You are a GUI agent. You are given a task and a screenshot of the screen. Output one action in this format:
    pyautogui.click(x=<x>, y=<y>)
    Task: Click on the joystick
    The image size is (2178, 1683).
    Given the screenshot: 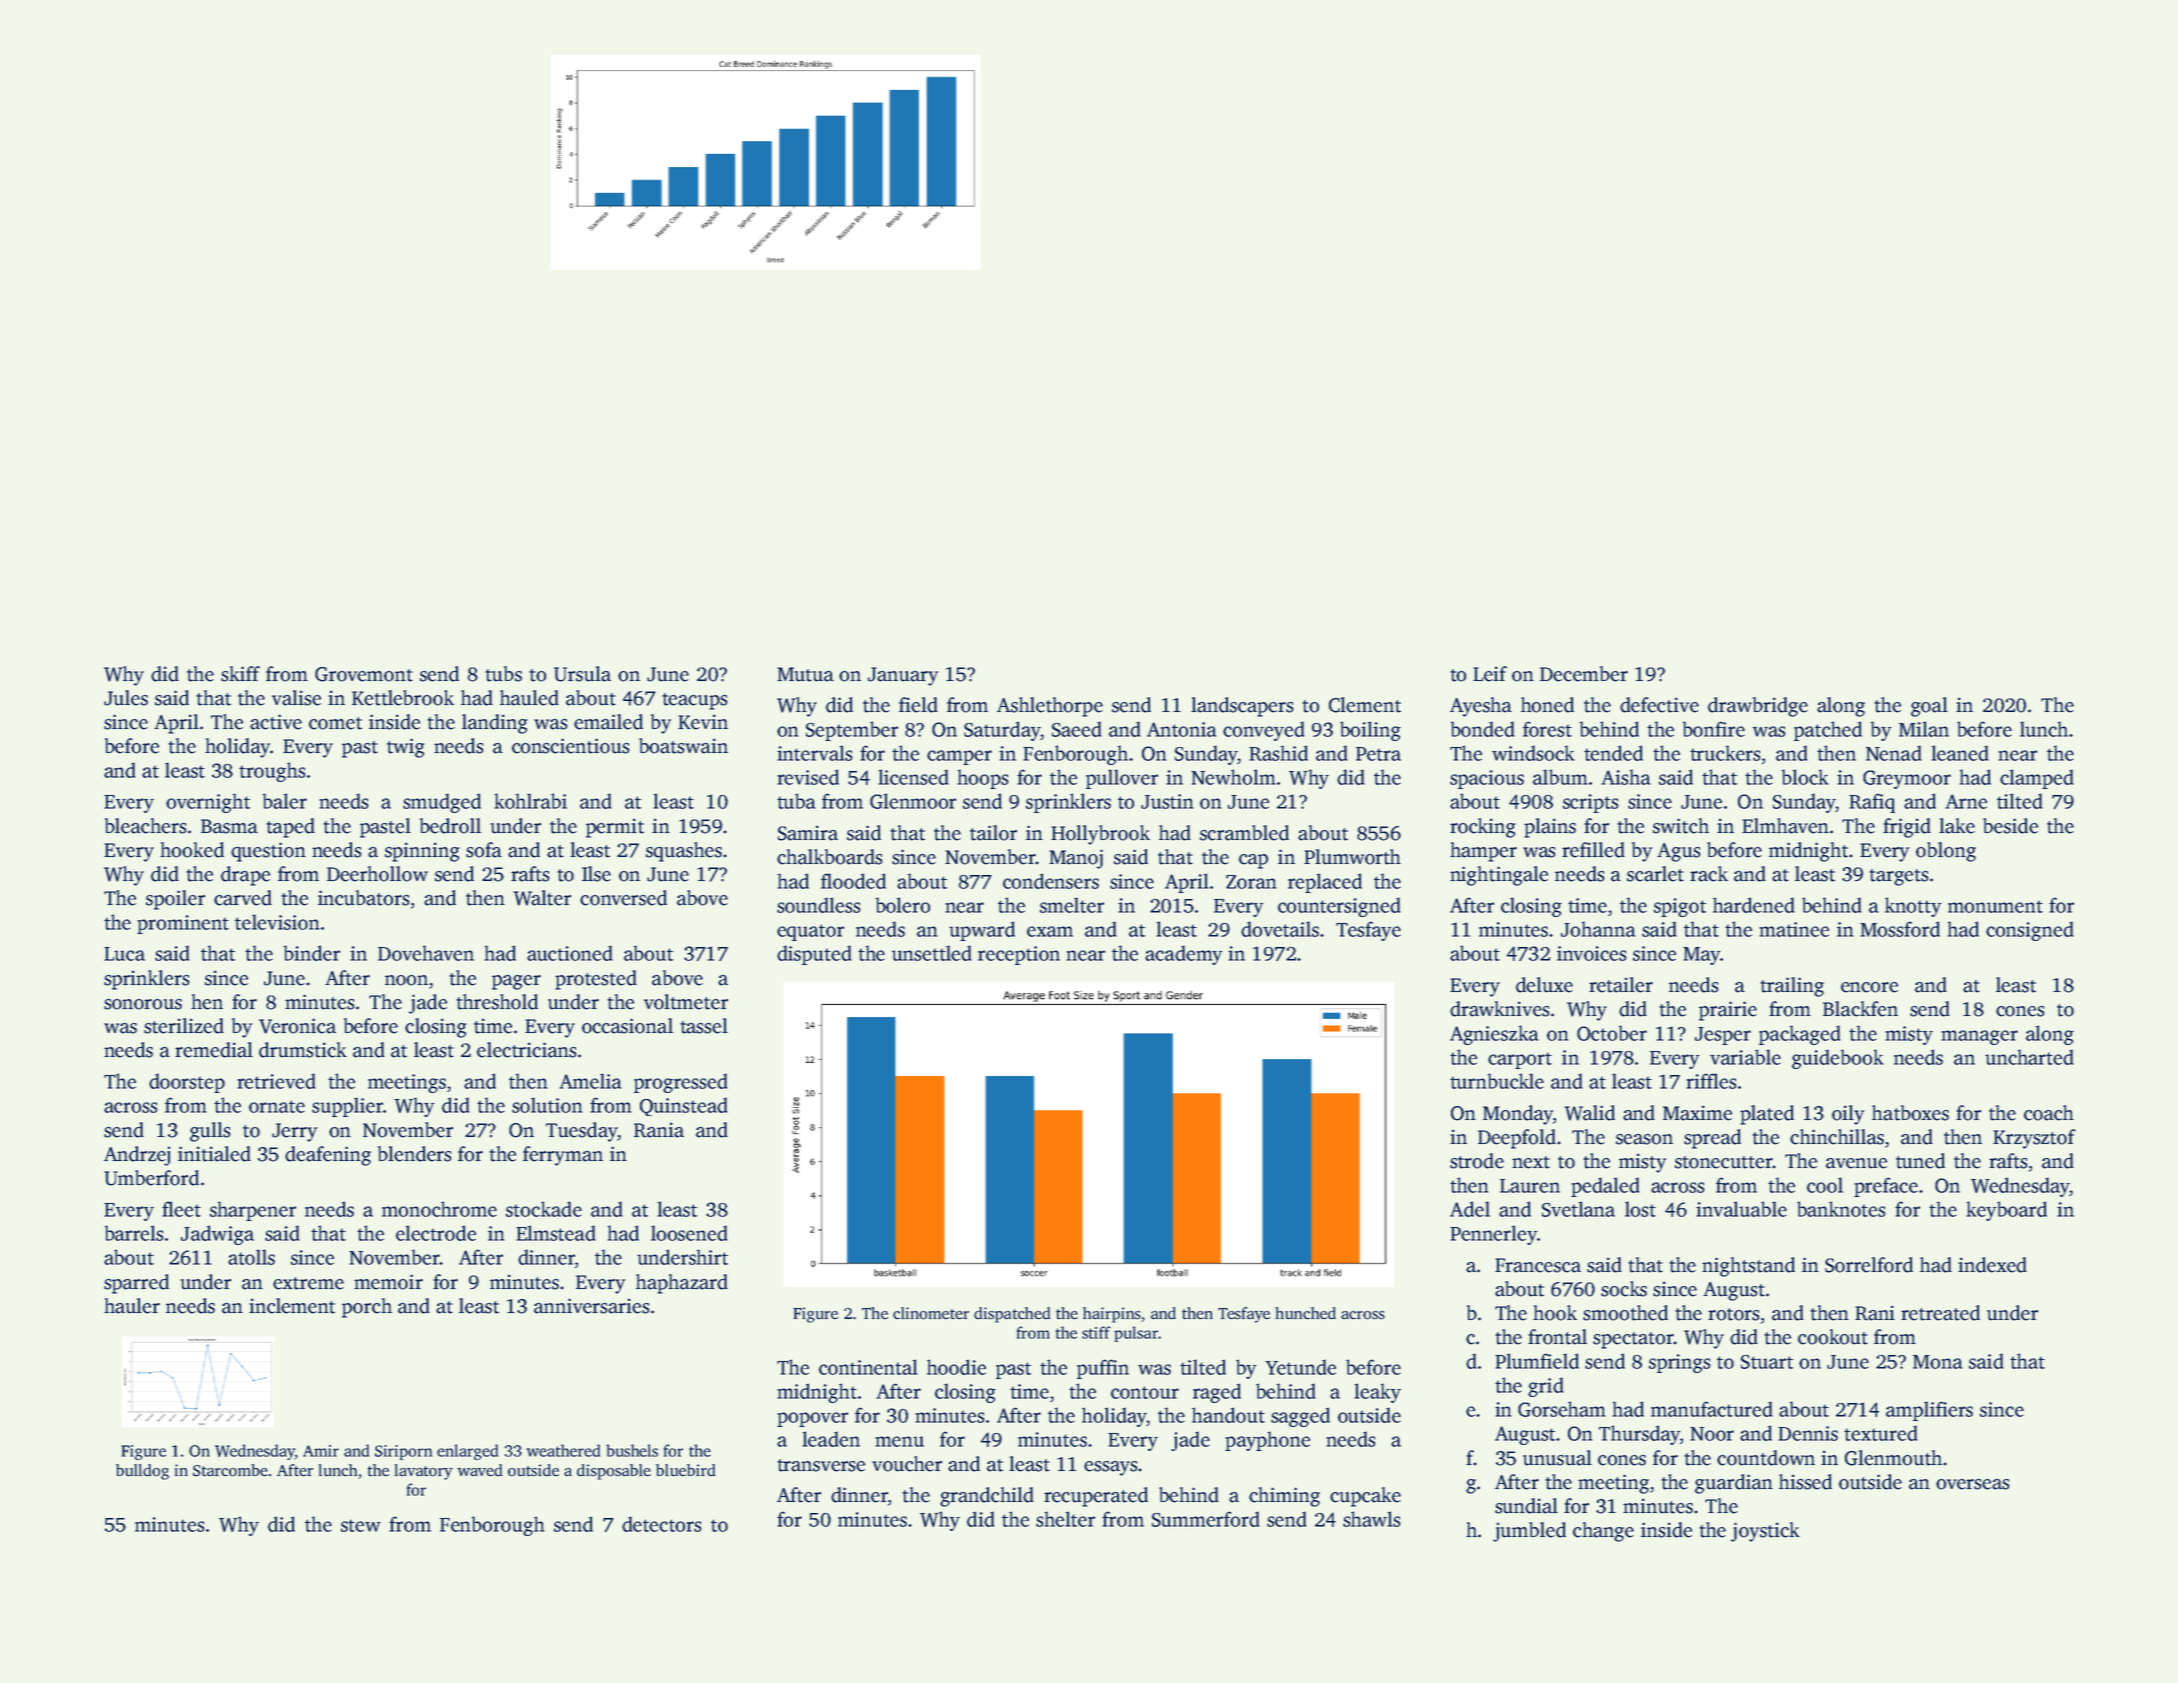 What is the action you would take?
    pyautogui.click(x=1765, y=1532)
